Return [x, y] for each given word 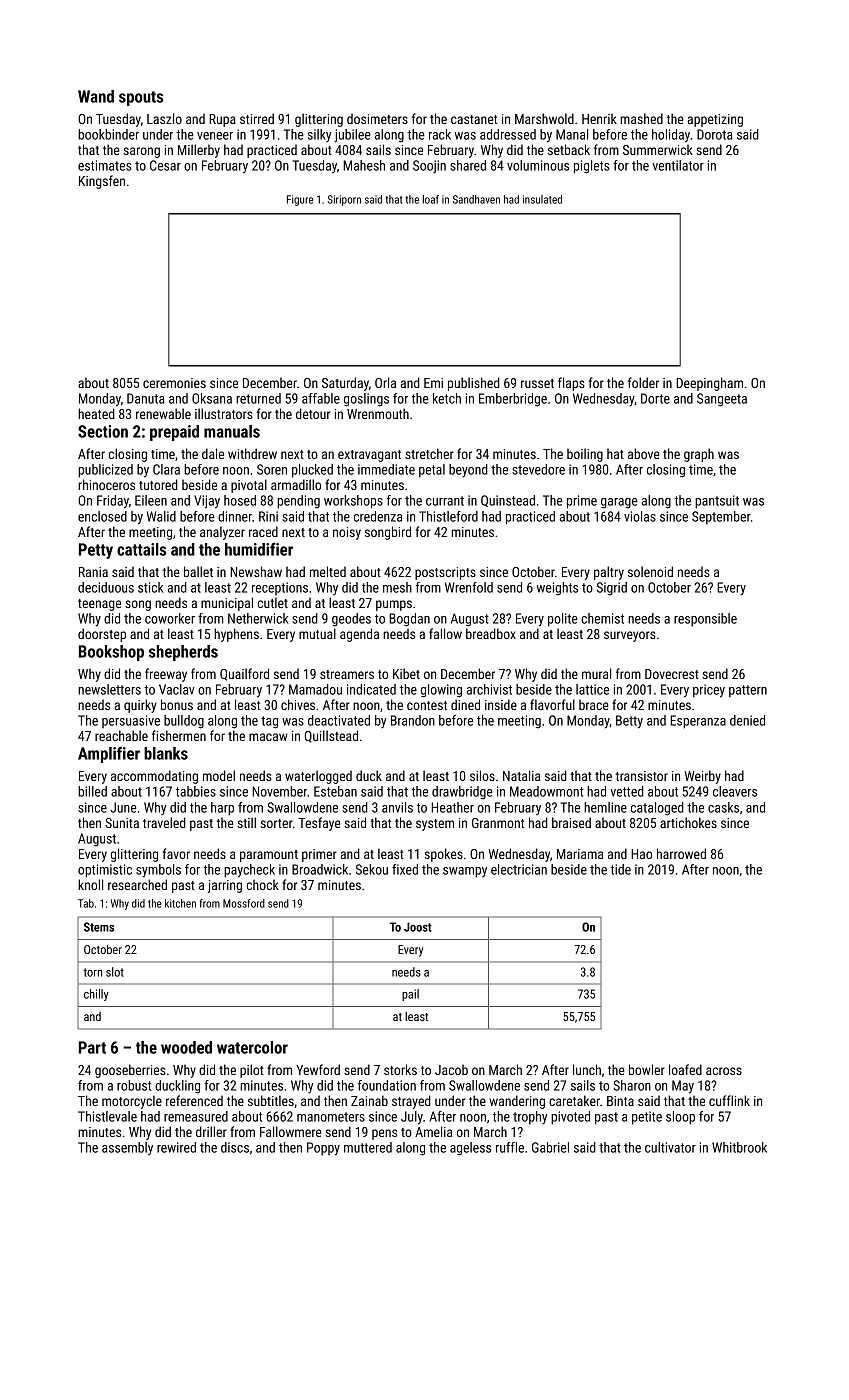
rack [440, 134]
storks [400, 1069]
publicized [105, 471]
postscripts [445, 573]
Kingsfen [102, 182]
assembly [127, 1148]
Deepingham [709, 384]
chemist [602, 618]
